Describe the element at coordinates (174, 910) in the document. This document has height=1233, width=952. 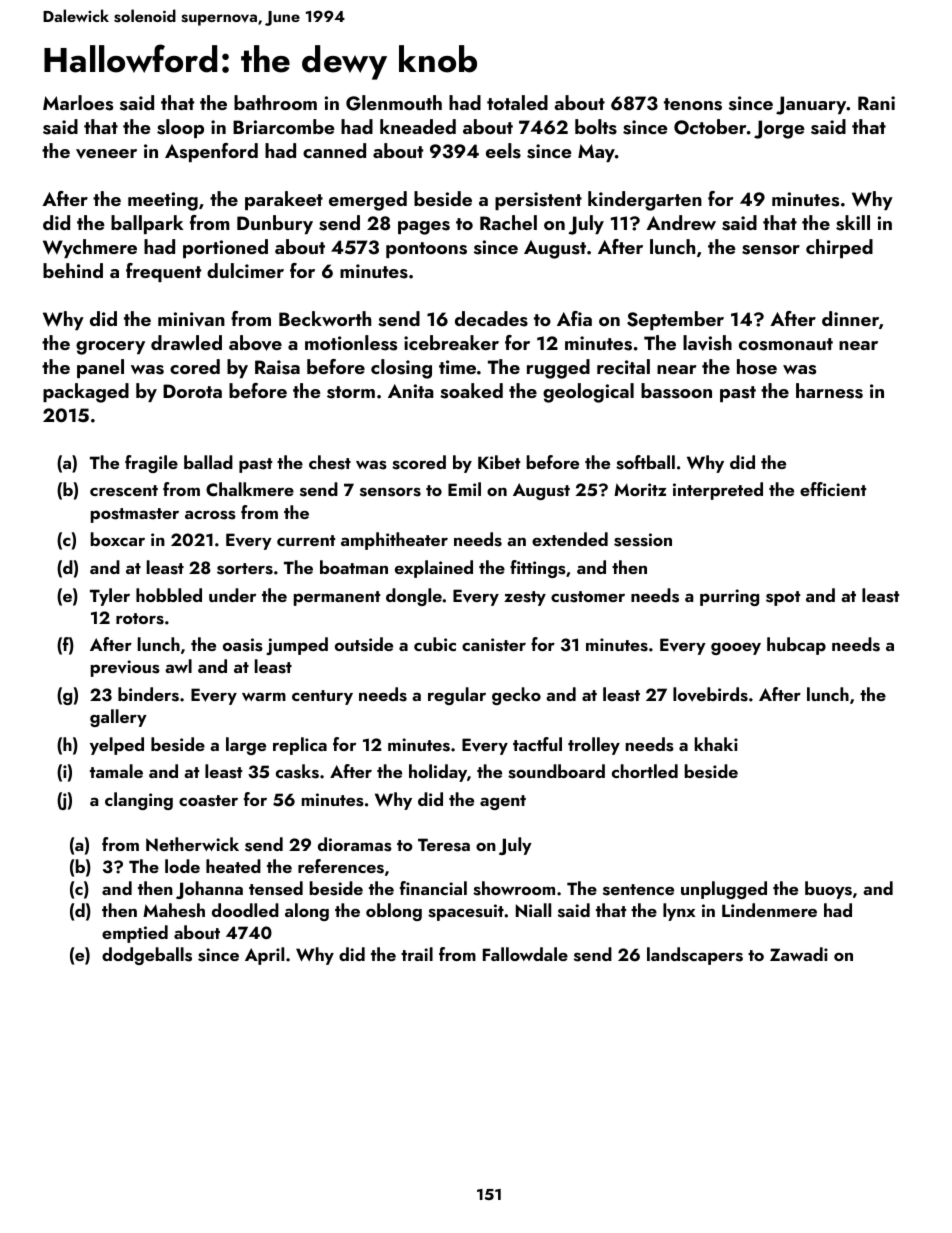
I see `Mahesh` at that location.
